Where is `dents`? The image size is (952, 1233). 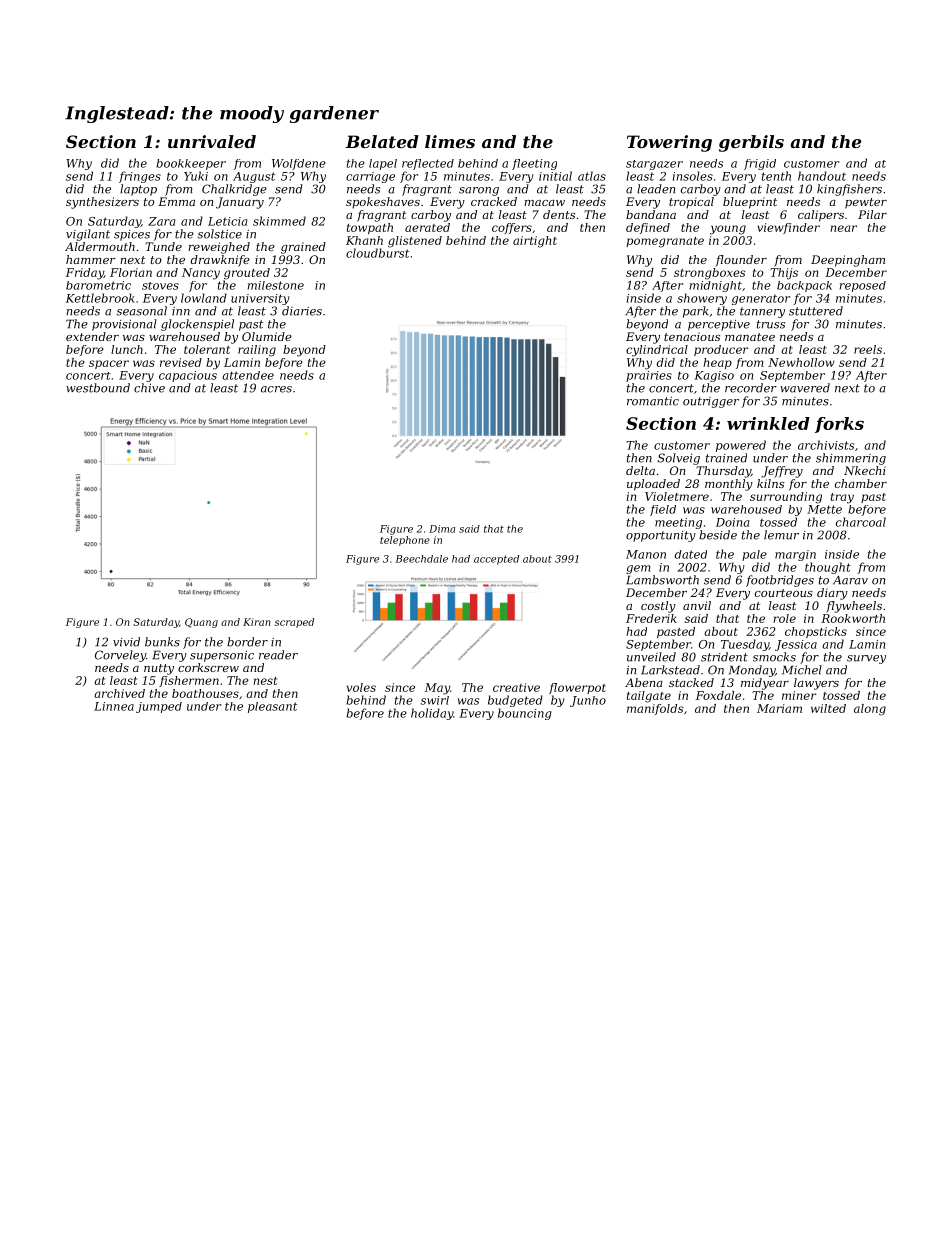 dents is located at coordinates (559, 214).
